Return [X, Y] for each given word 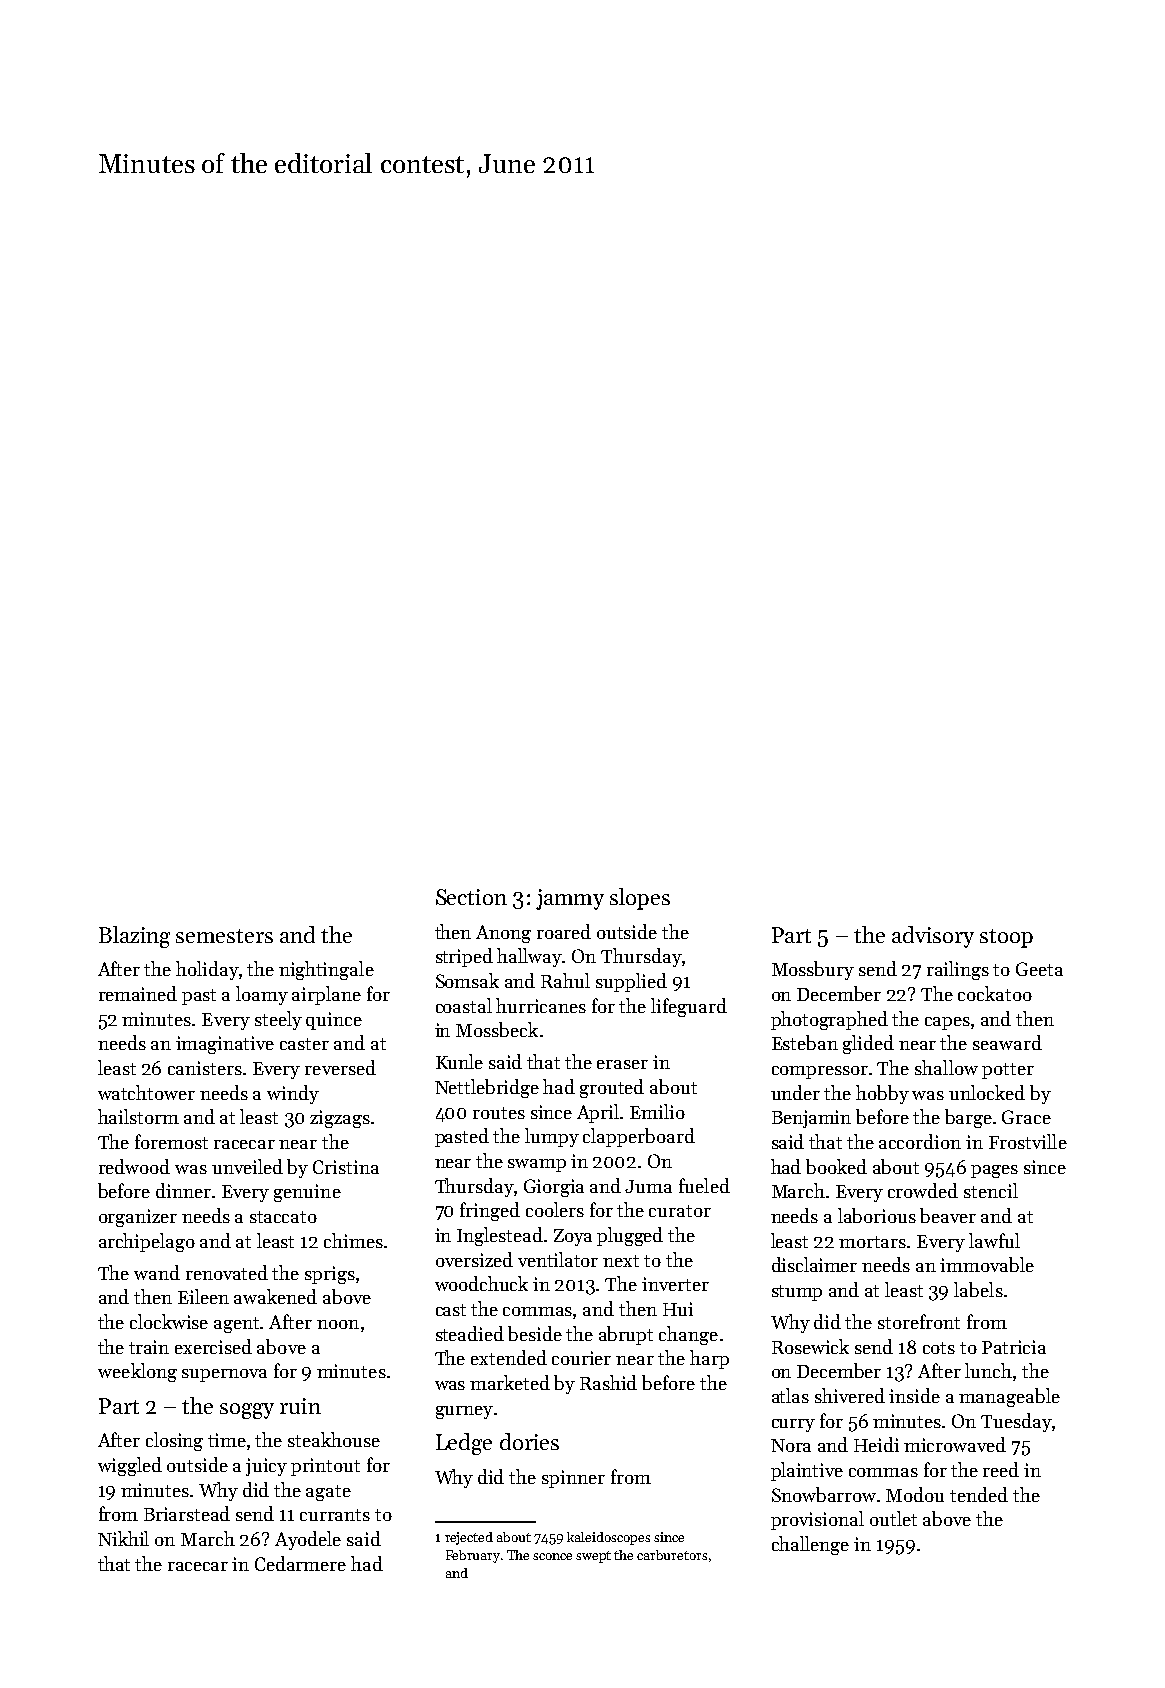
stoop [1006, 938]
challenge [810, 1545]
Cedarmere [300, 1563]
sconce [552, 1556]
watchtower [146, 1092]
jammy [570, 899]
